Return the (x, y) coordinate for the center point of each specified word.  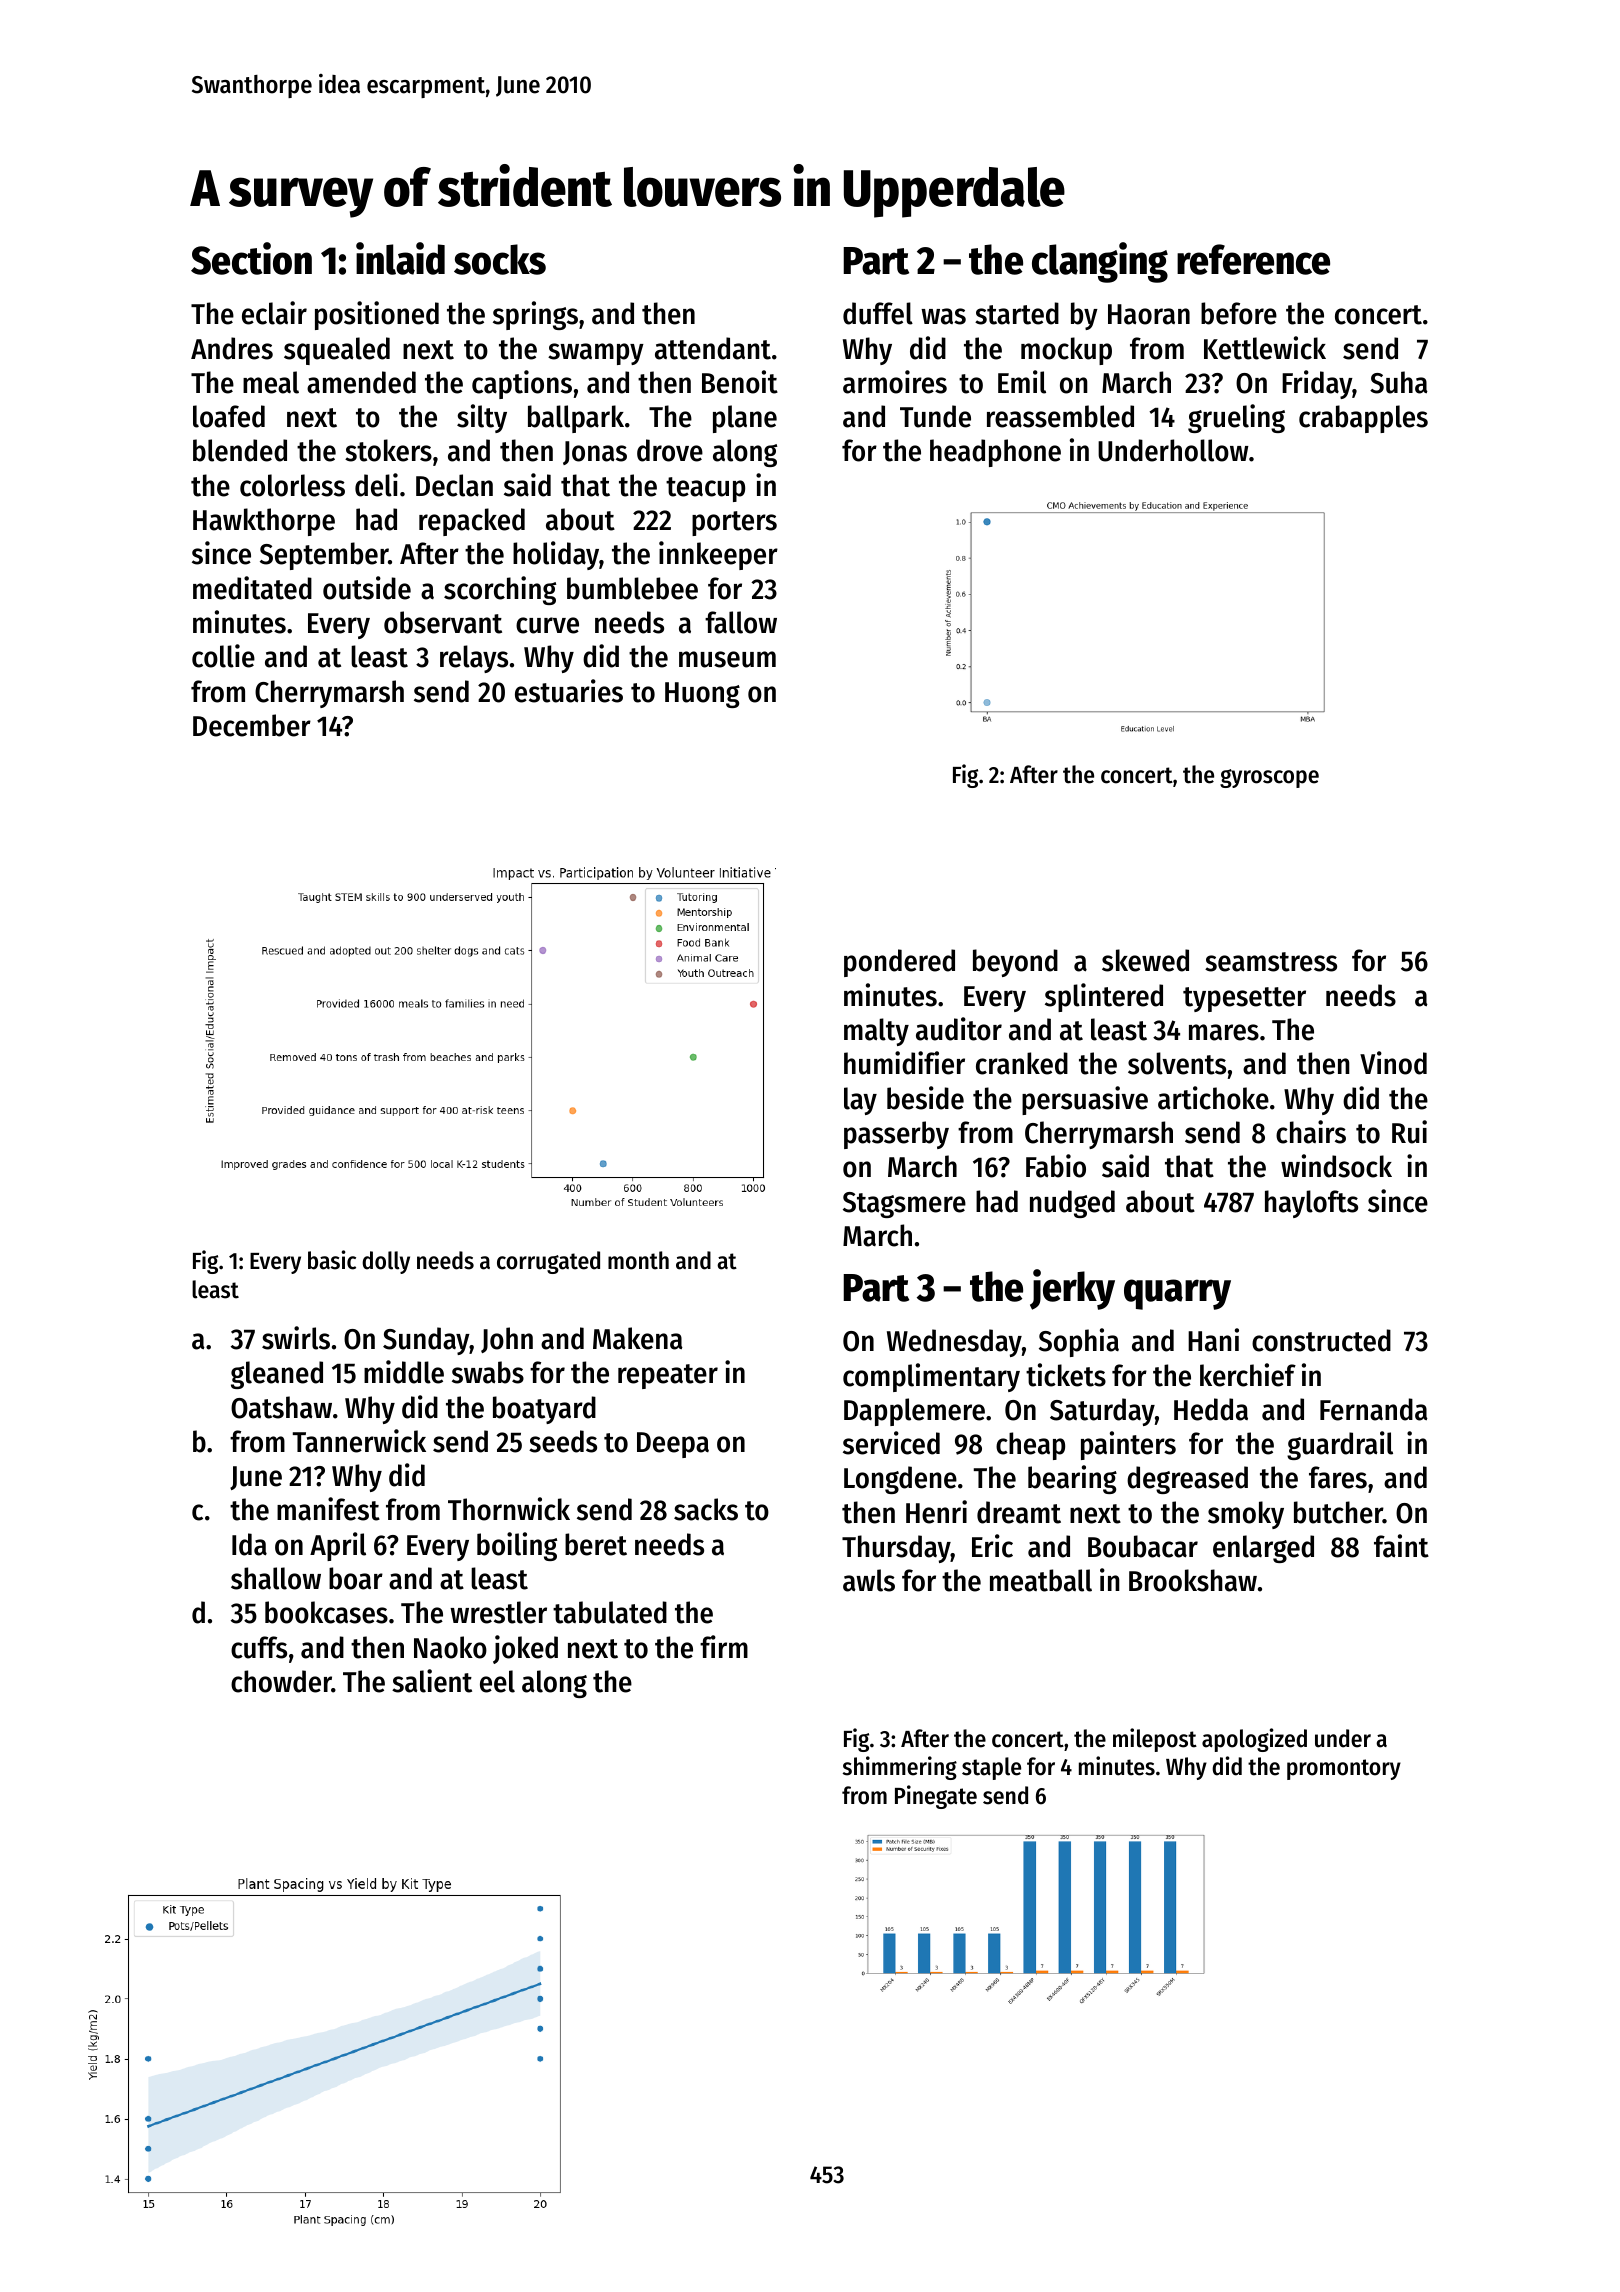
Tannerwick (359, 1441)
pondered (899, 963)
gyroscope (1269, 778)
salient (432, 1681)
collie (223, 656)
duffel (878, 313)
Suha (1399, 382)
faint (1401, 1546)
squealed (337, 351)
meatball (1041, 1580)
